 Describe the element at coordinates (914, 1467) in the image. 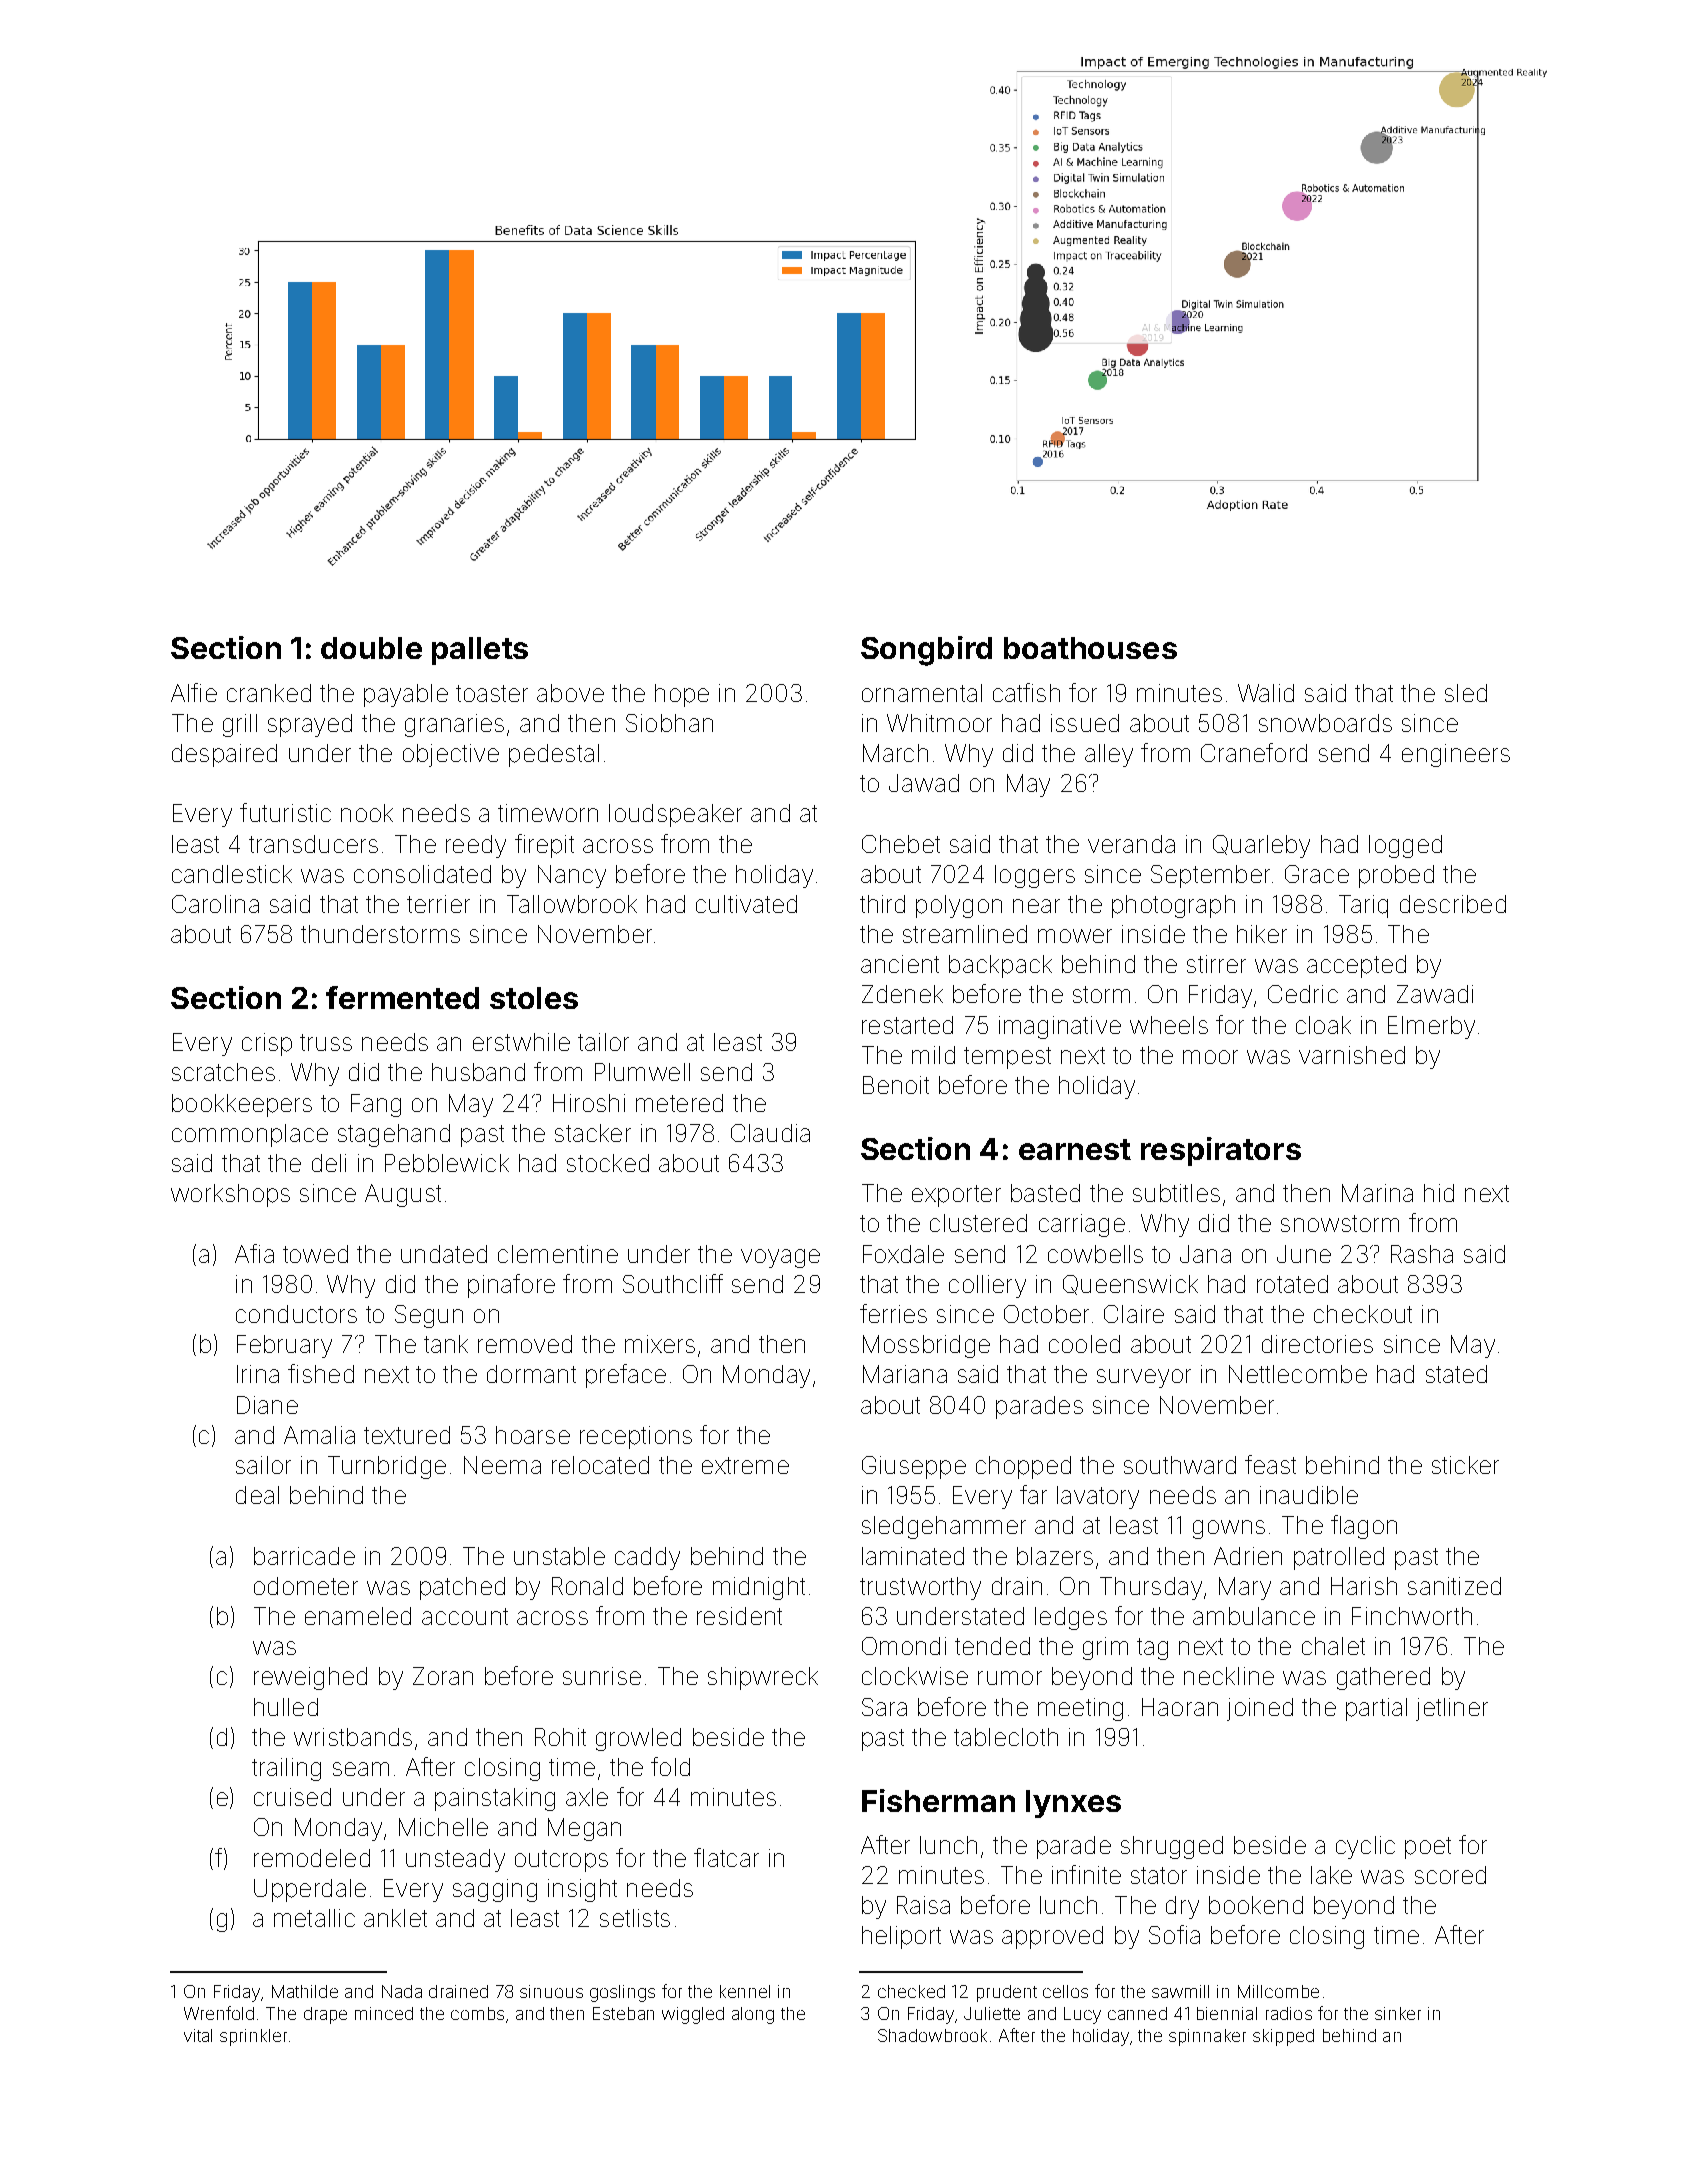

I see `Giuseppe` at that location.
